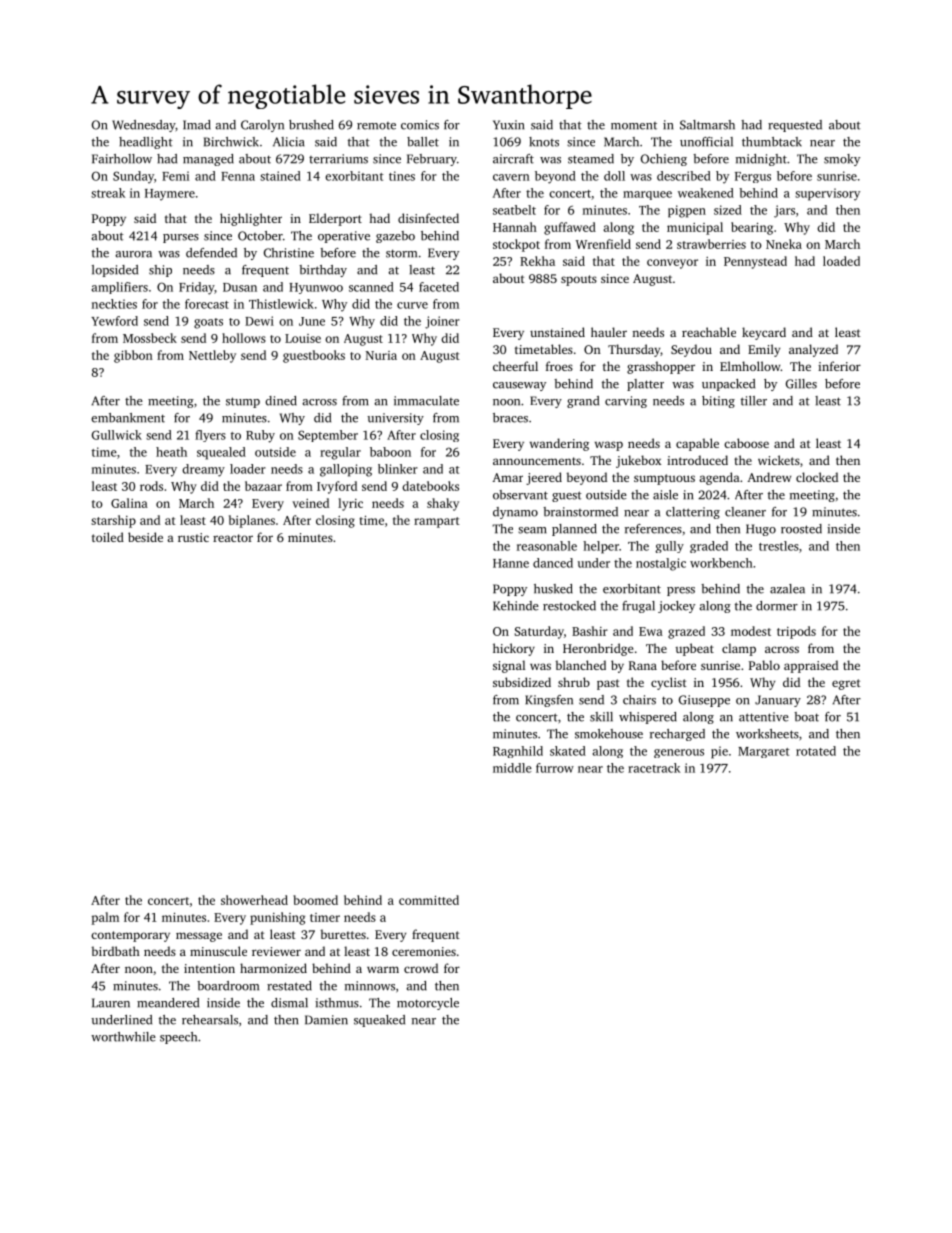  Describe the element at coordinates (817, 477) in the document. I see `clocked` at that location.
